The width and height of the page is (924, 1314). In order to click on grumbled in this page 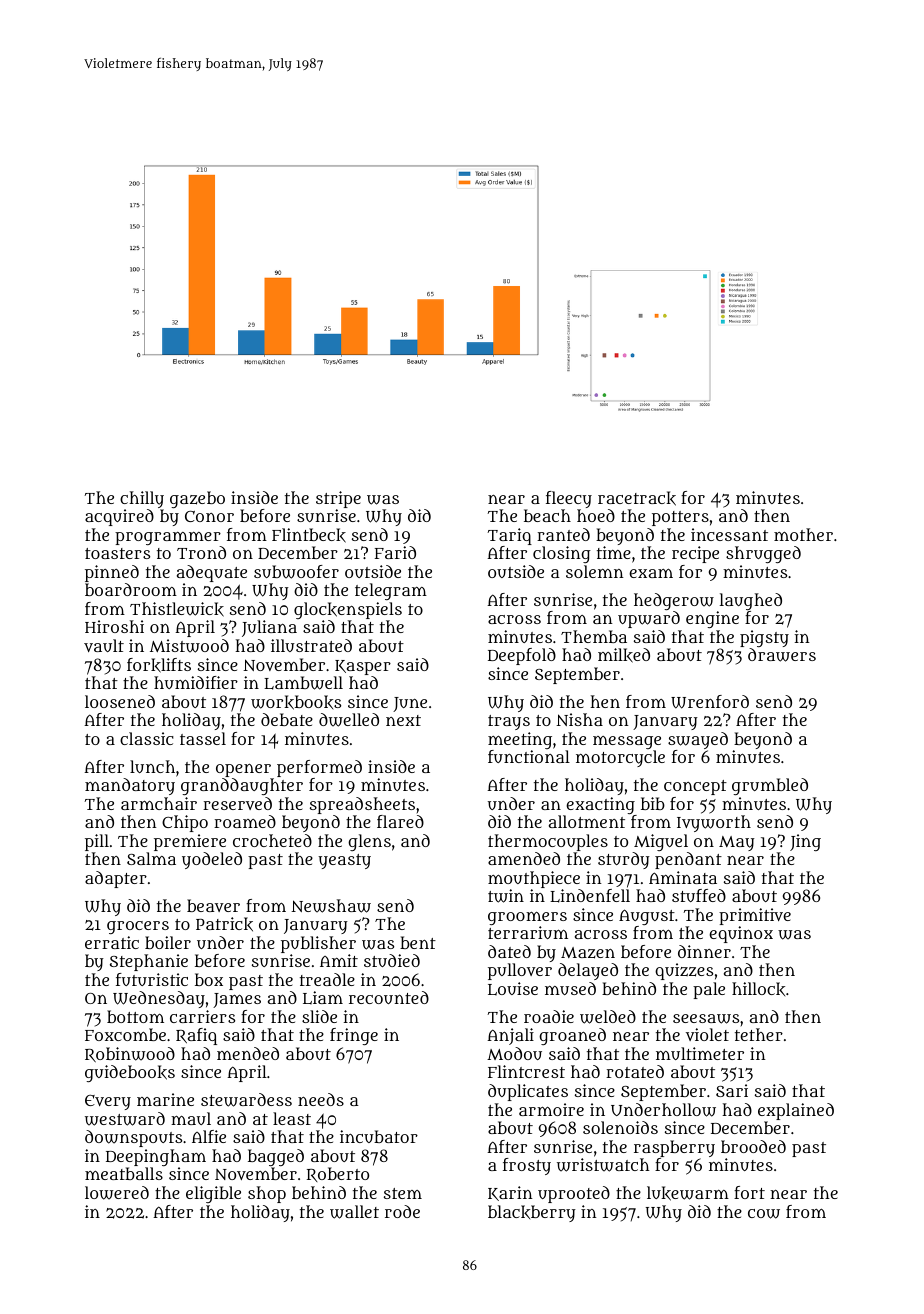, I will do `click(770, 786)`.
